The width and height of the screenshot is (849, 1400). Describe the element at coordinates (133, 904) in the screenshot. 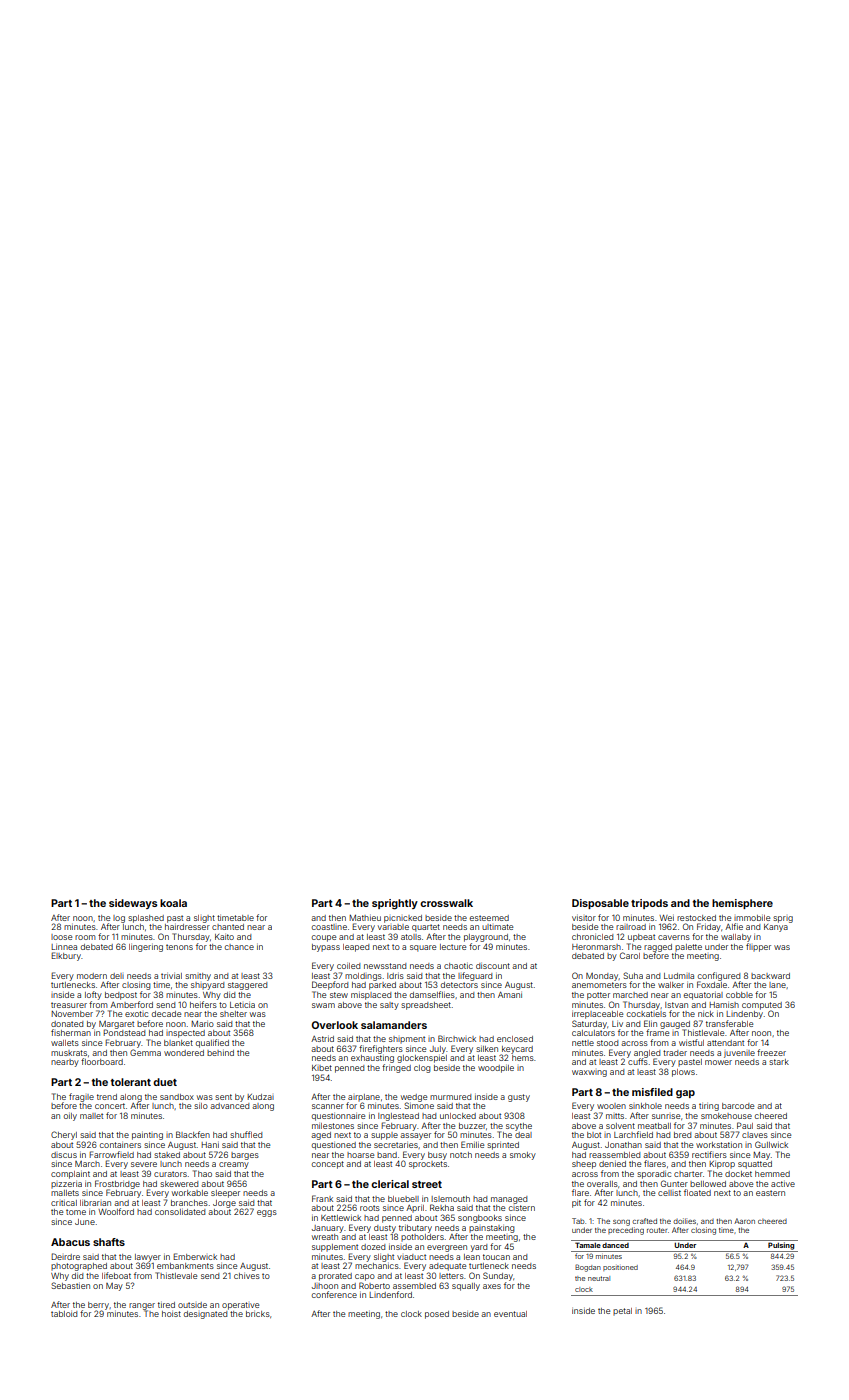

I see `sideways` at that location.
